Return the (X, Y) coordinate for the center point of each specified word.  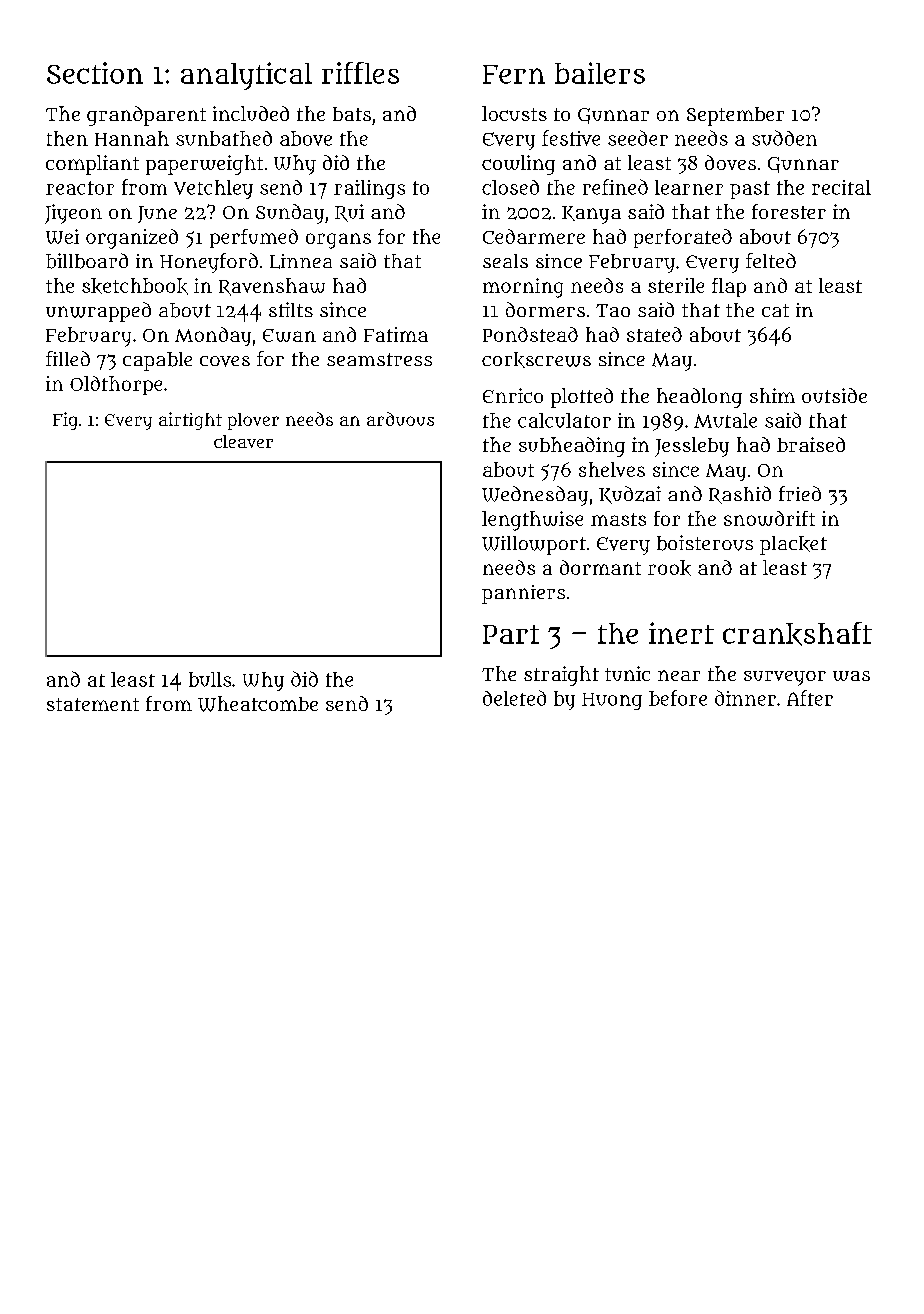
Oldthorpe (116, 385)
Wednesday (535, 496)
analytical (246, 76)
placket (793, 545)
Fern (514, 74)
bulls (210, 679)
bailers (600, 73)
